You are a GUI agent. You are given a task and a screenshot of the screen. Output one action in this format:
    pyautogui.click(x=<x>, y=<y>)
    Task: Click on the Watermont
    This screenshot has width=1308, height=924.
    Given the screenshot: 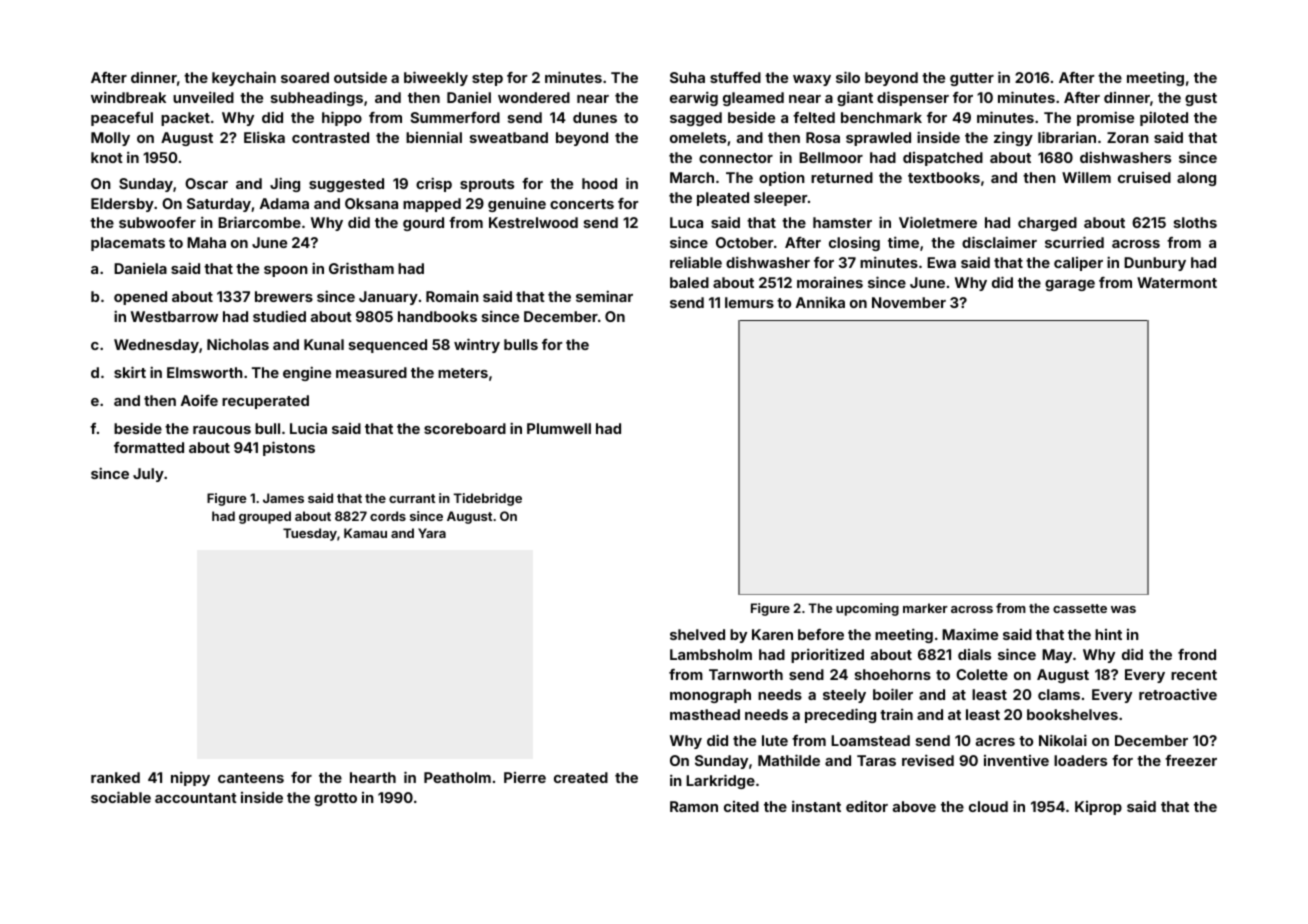 What is the action you would take?
    pyautogui.click(x=1177, y=282)
